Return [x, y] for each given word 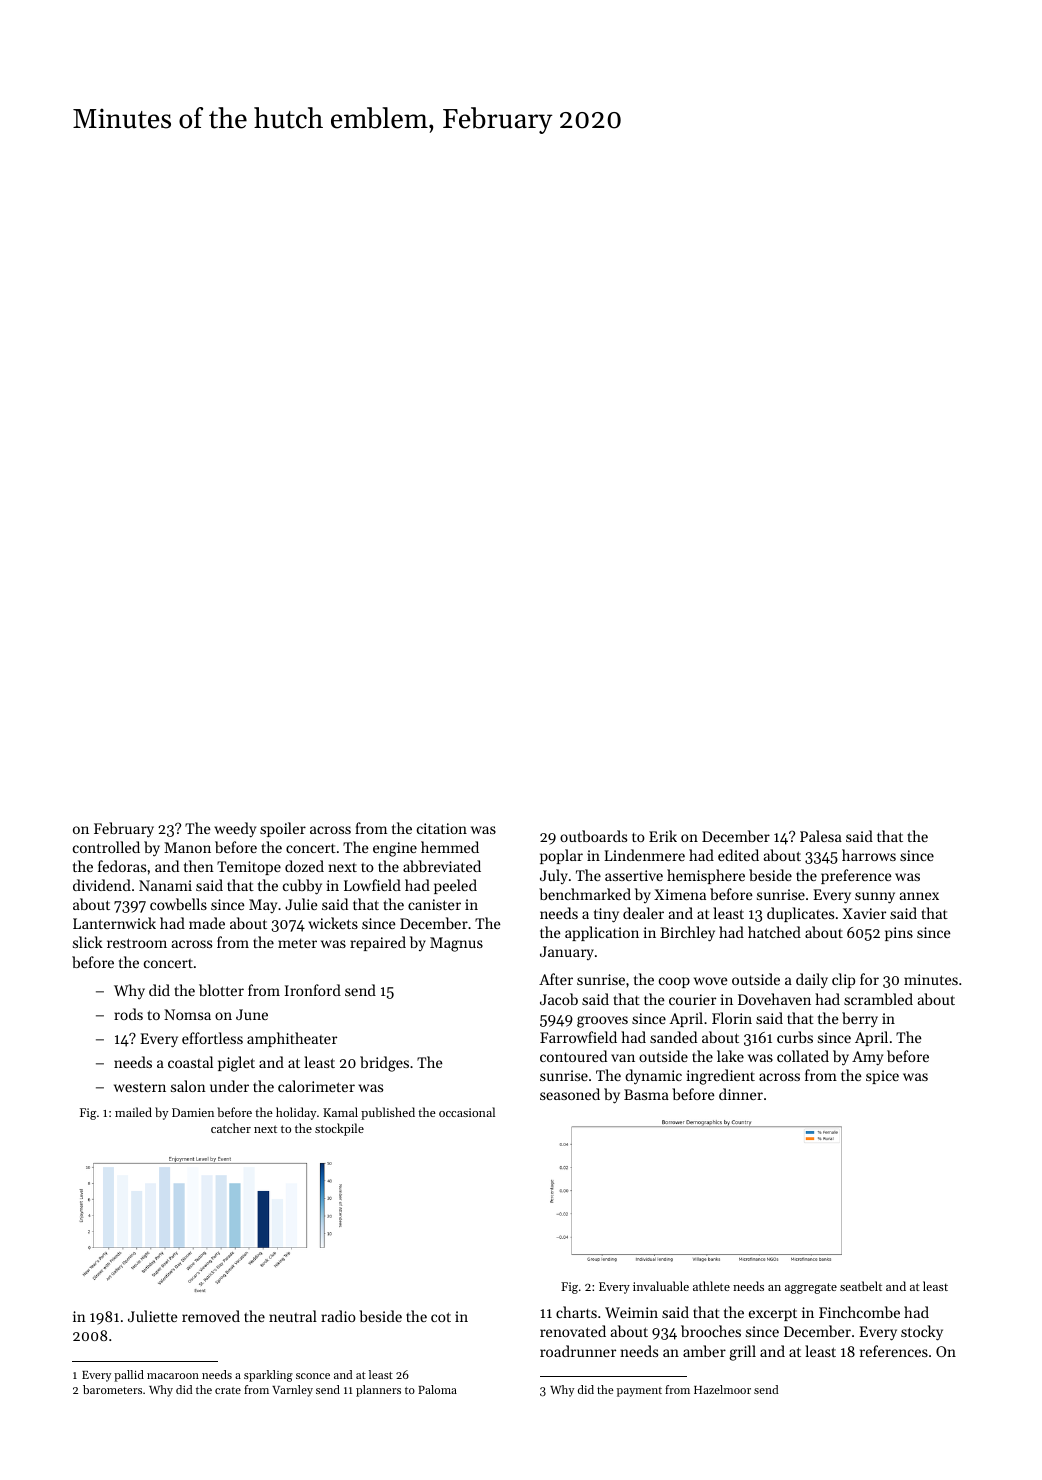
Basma [646, 1094]
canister [434, 904]
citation [442, 828]
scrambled [878, 999]
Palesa [821, 836]
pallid [129, 1376]
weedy [235, 829]
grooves [602, 1022]
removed [211, 1316]
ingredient [721, 1077]
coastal [190, 1062]
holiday [296, 1113]
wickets [333, 923]
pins [899, 934]
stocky [922, 1333]
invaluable [661, 1286]
